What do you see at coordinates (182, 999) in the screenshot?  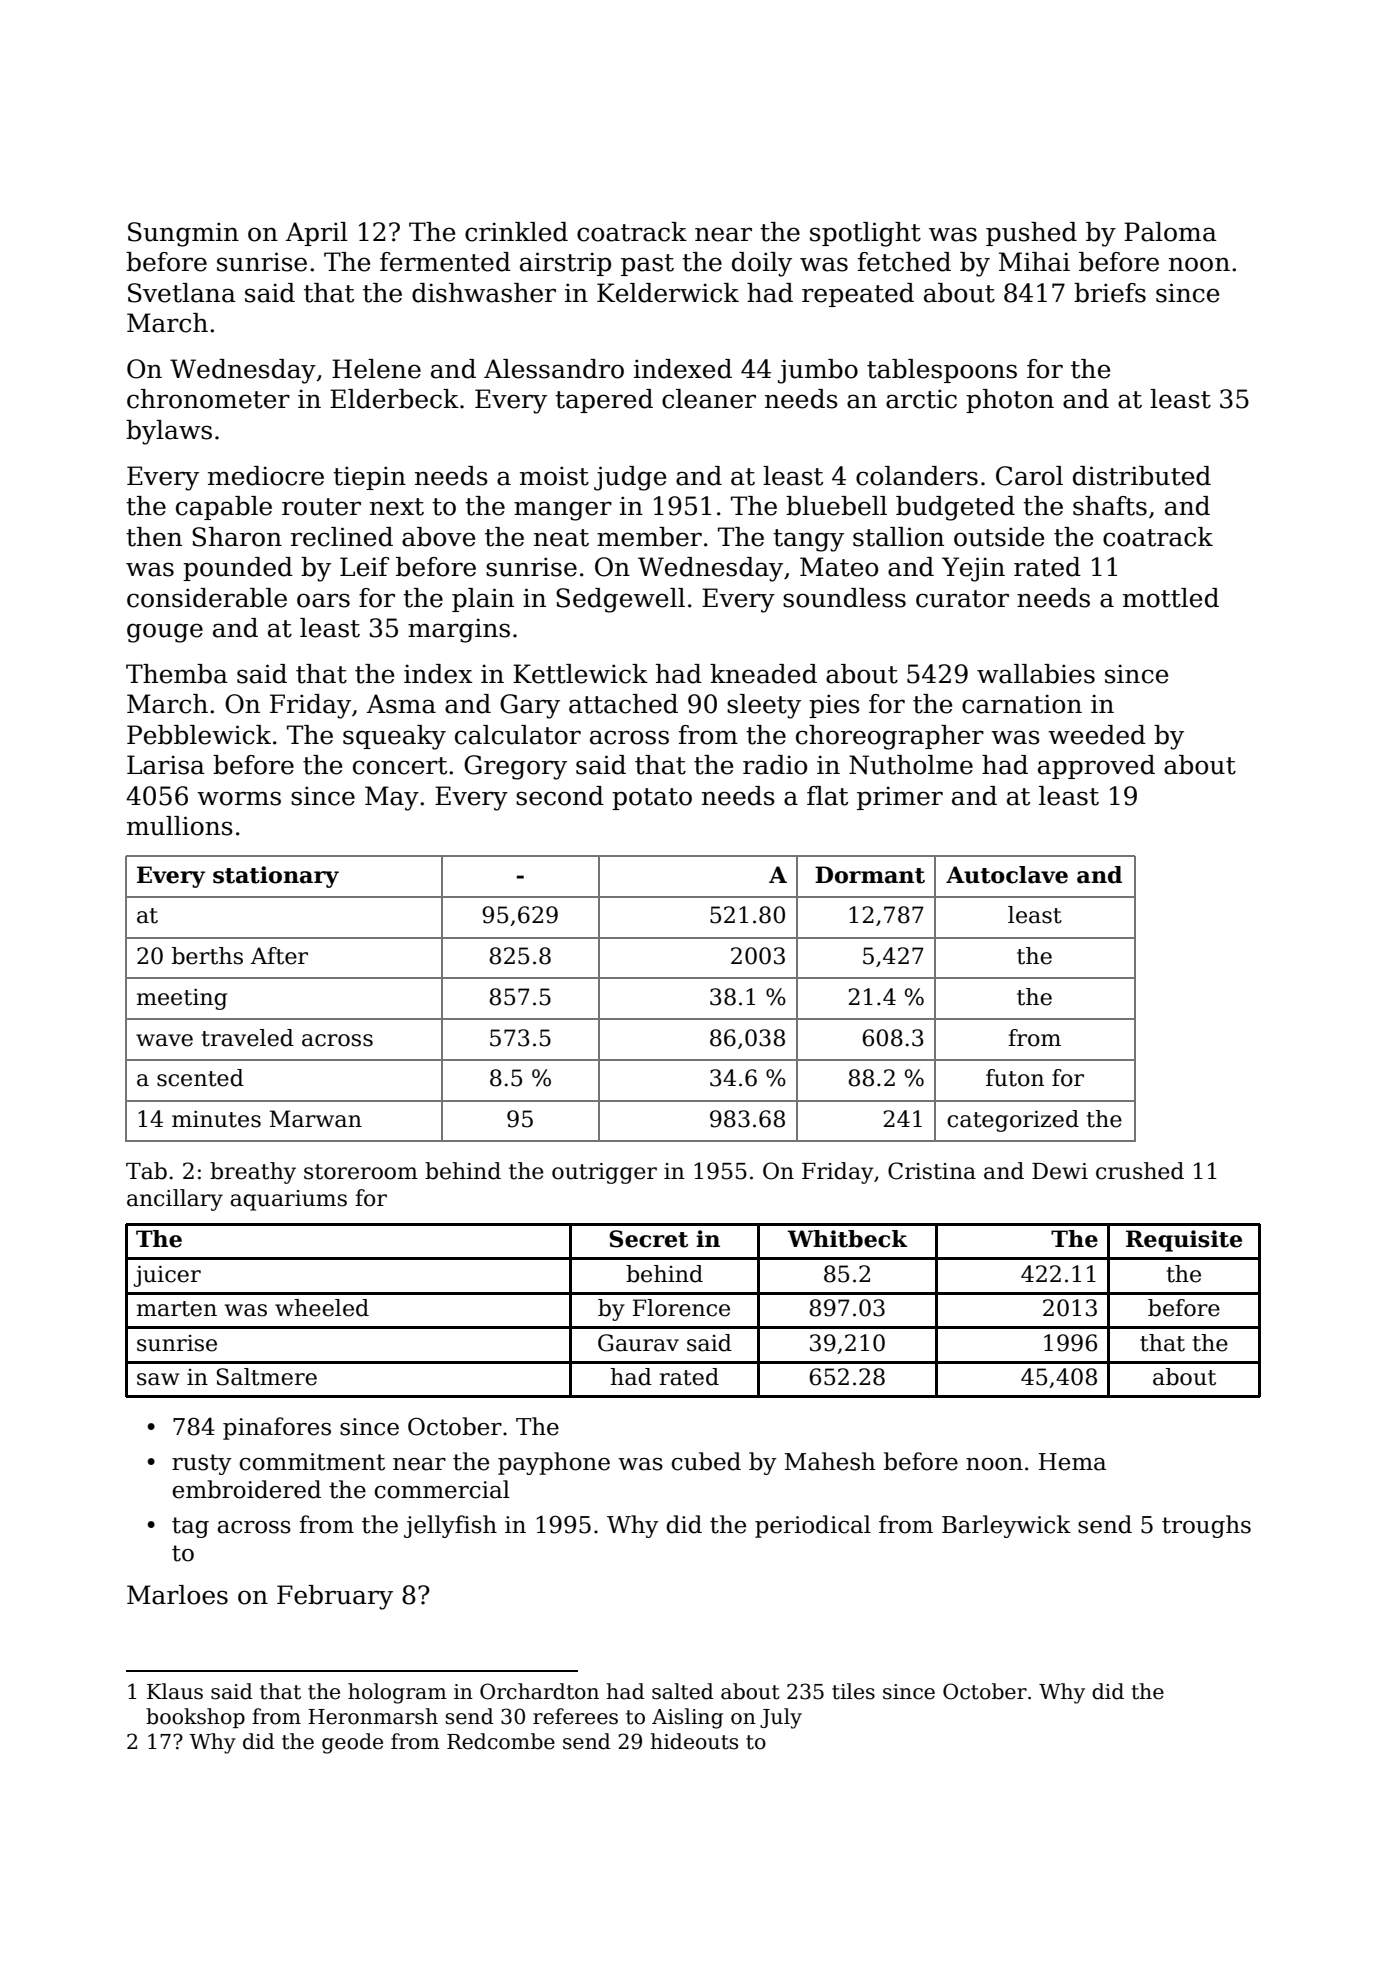 I see `meeting` at bounding box center [182, 999].
